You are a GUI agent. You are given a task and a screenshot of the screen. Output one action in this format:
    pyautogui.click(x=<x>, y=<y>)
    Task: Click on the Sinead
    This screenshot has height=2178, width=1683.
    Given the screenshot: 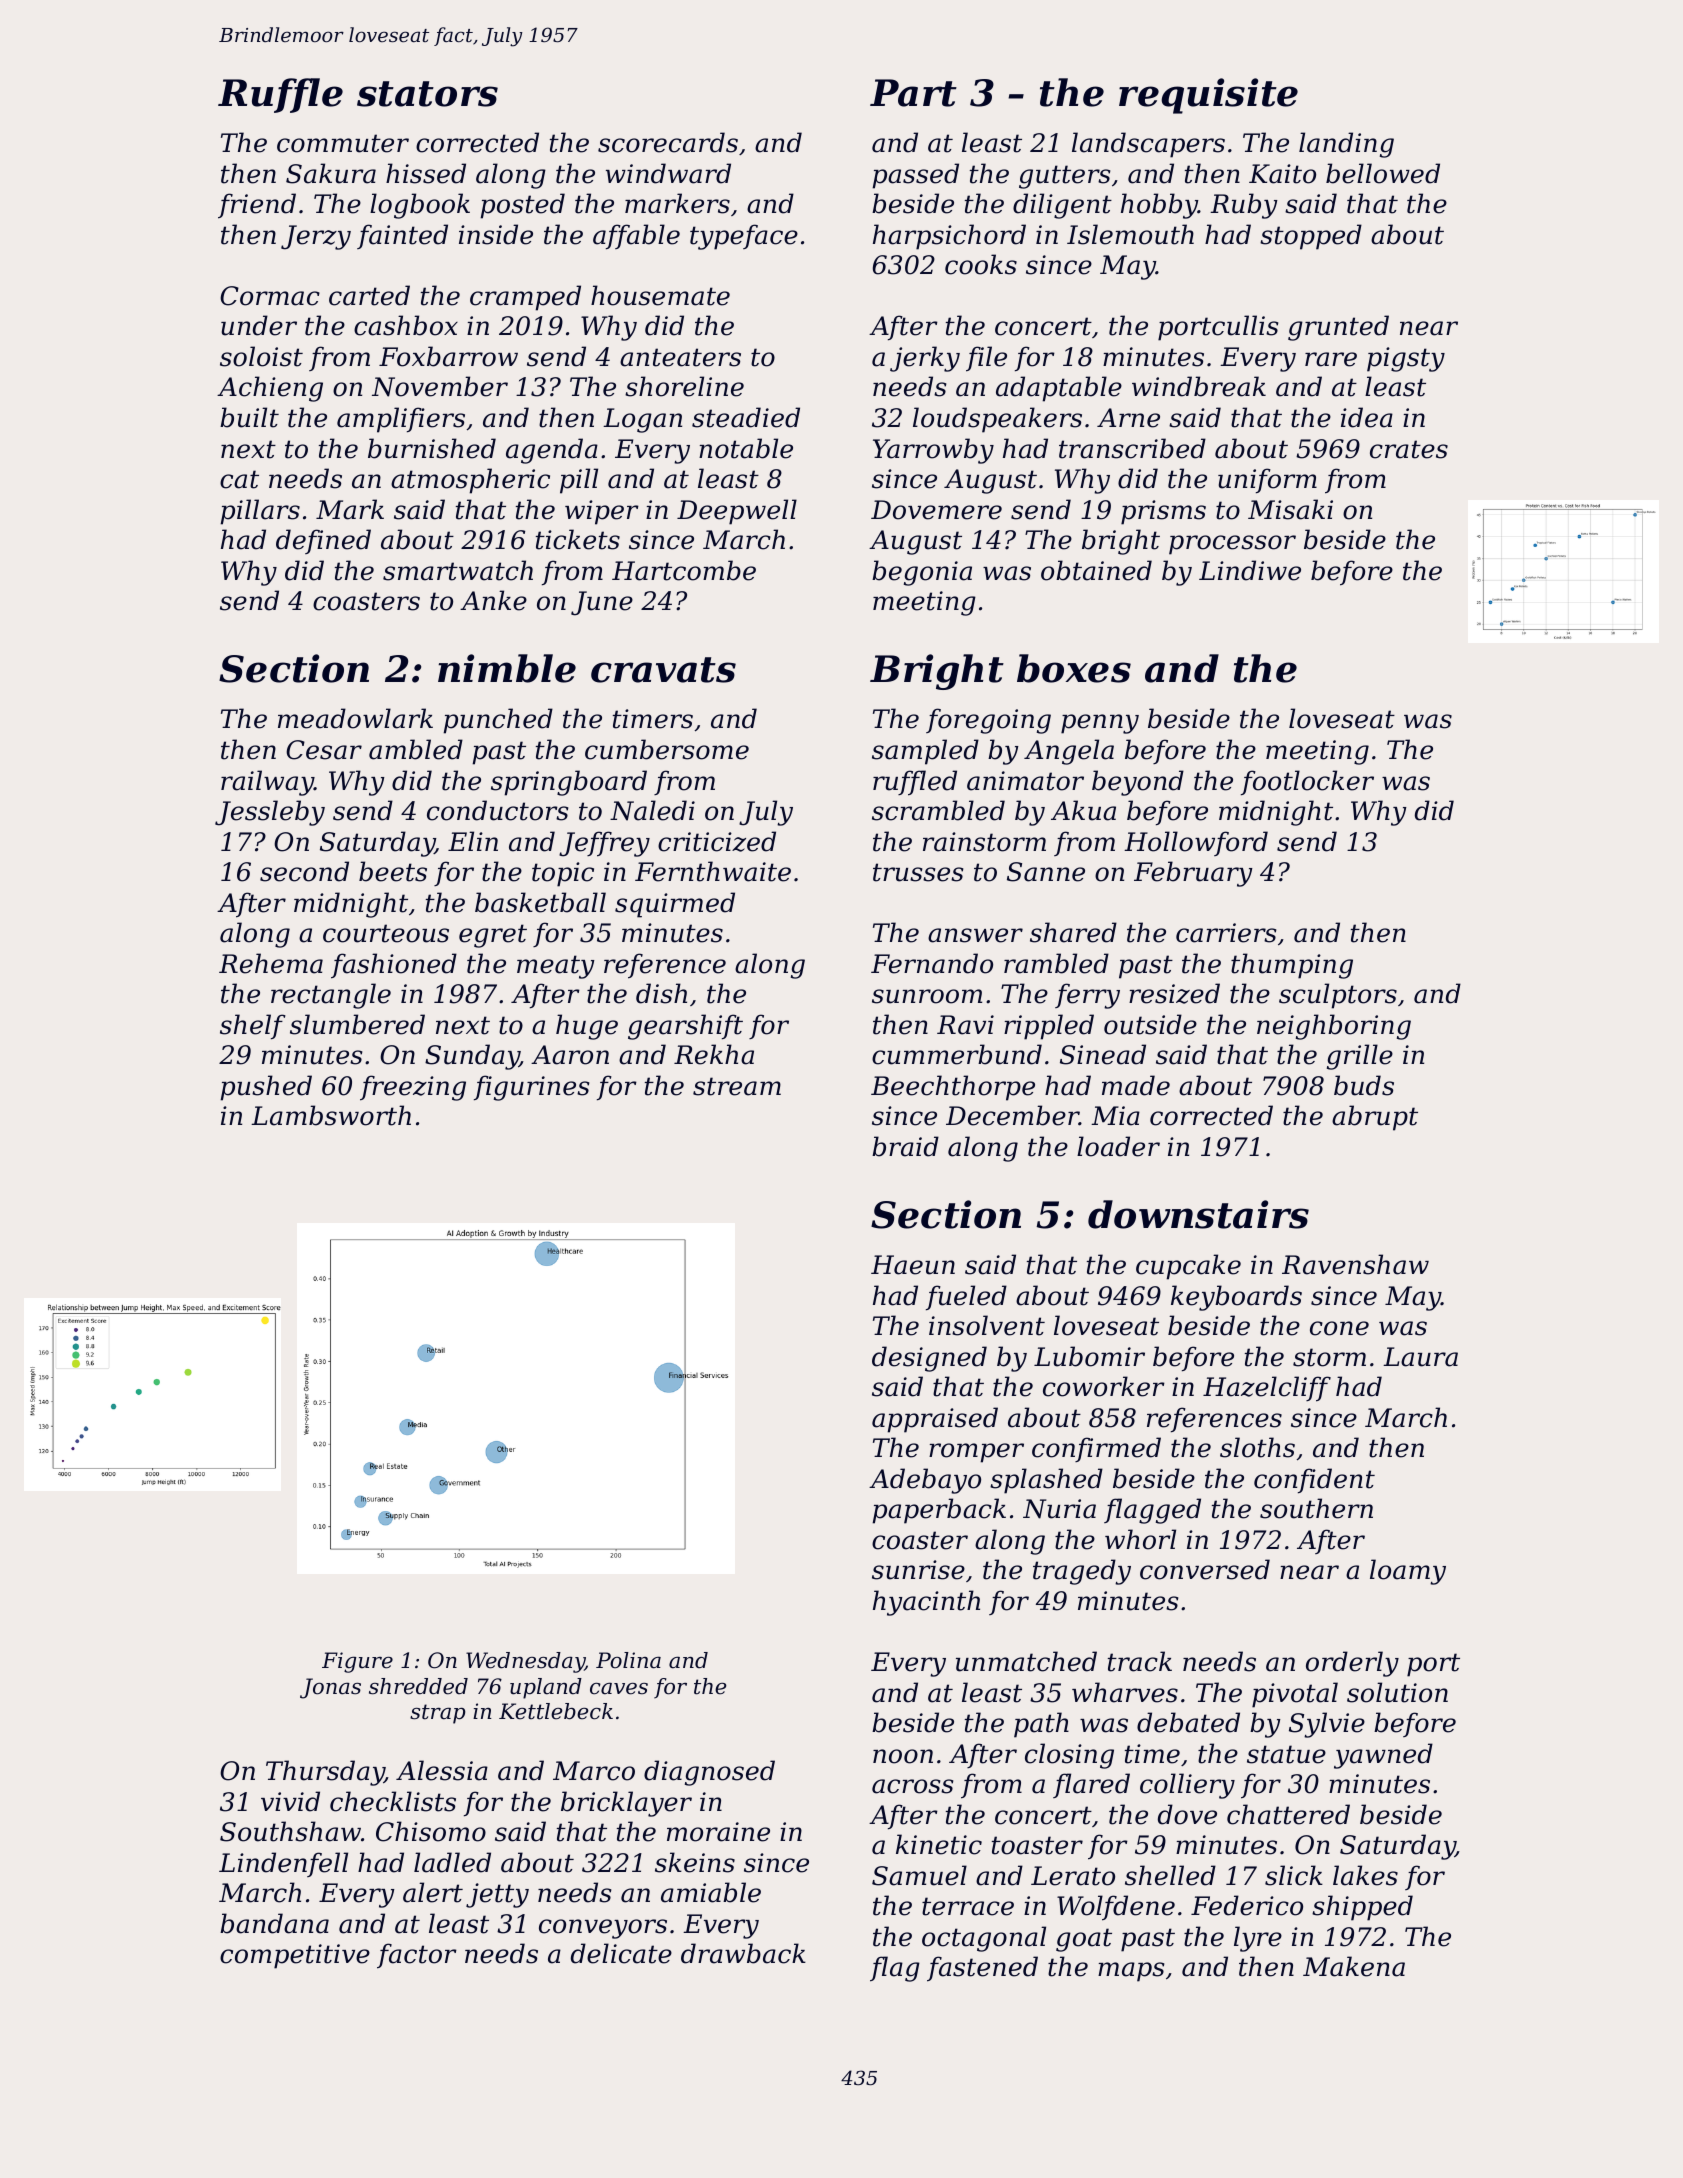 What is the action you would take?
    pyautogui.click(x=1103, y=1054)
